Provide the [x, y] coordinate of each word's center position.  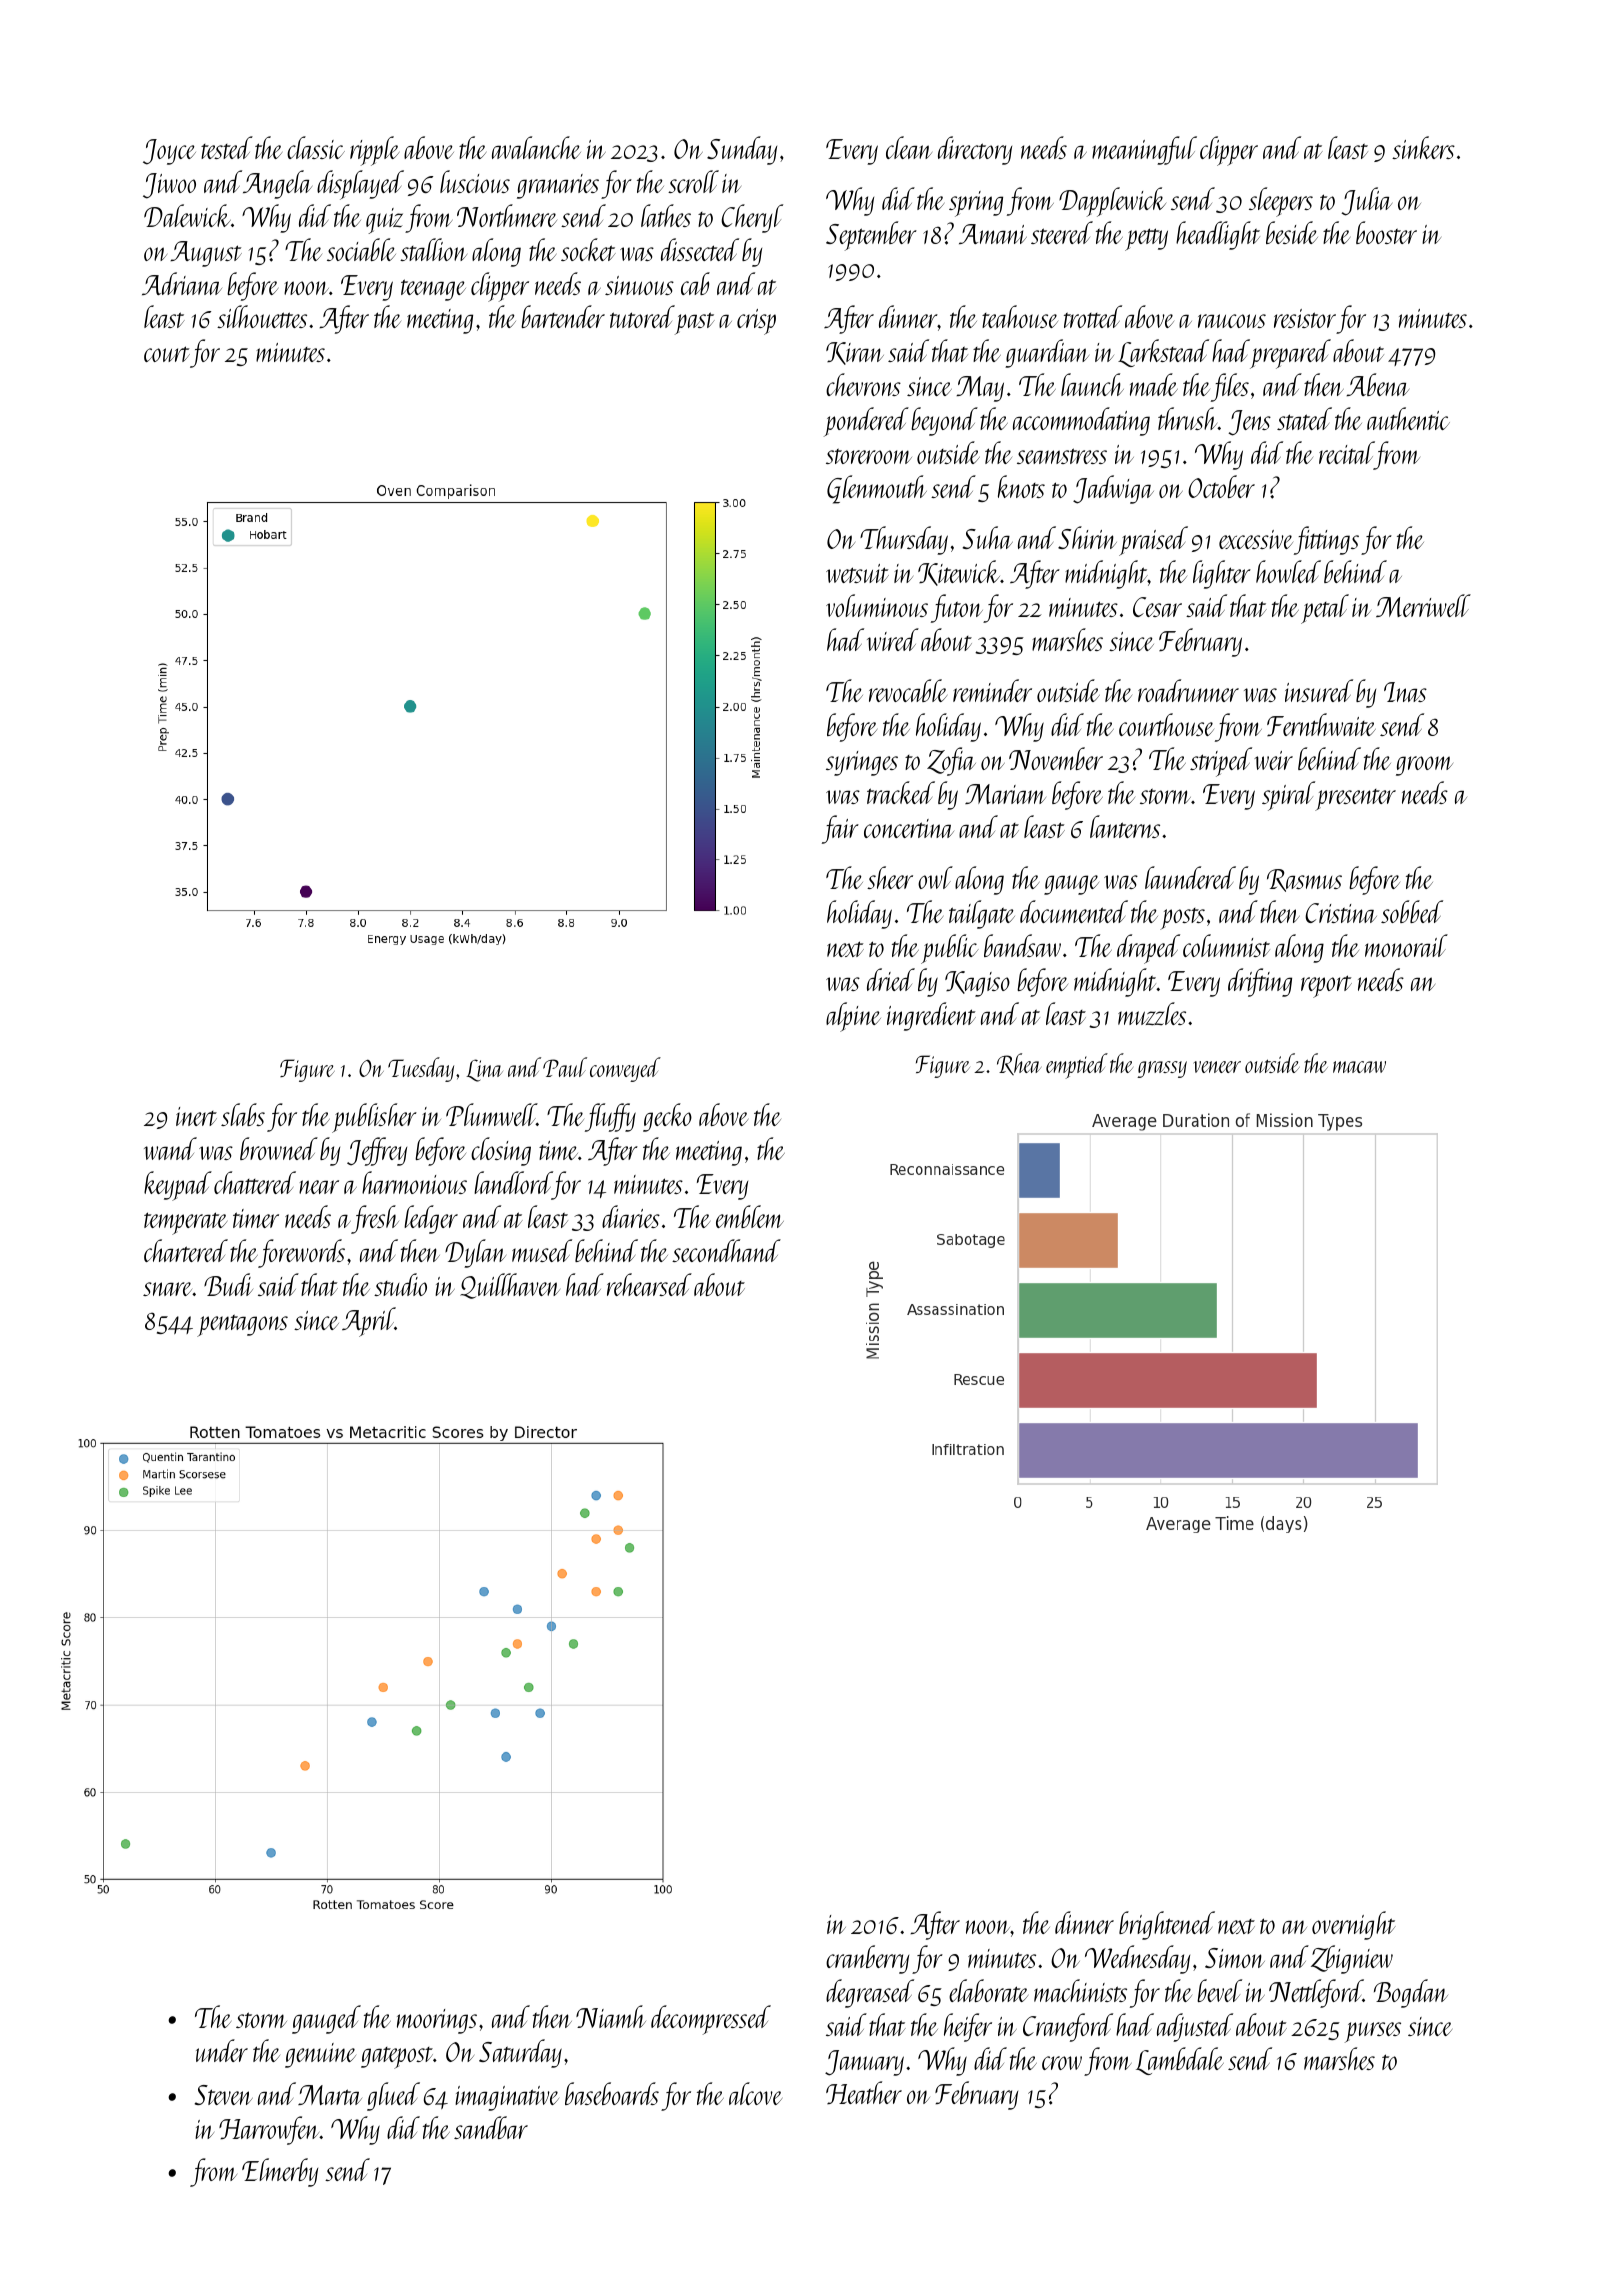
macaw [1359, 1067]
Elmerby [280, 2172]
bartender [563, 316]
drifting [1260, 982]
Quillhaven [510, 1286]
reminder [992, 690]
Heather [864, 2092]
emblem [750, 1216]
